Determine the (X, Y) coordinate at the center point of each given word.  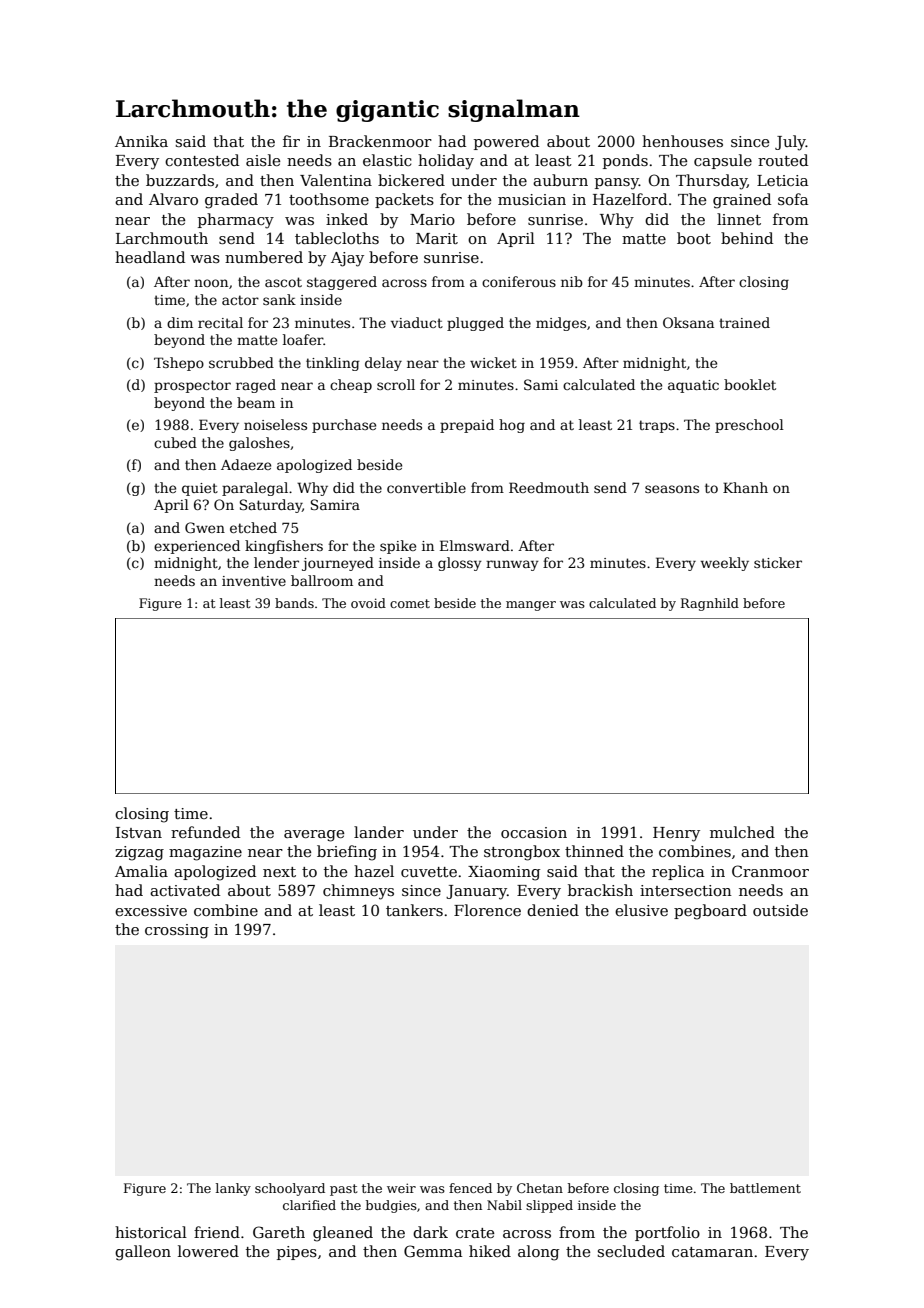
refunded (205, 832)
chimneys (358, 892)
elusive (641, 910)
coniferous (519, 281)
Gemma (433, 1251)
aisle (263, 160)
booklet (750, 384)
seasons (672, 489)
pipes (297, 1253)
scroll (396, 384)
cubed (175, 442)
